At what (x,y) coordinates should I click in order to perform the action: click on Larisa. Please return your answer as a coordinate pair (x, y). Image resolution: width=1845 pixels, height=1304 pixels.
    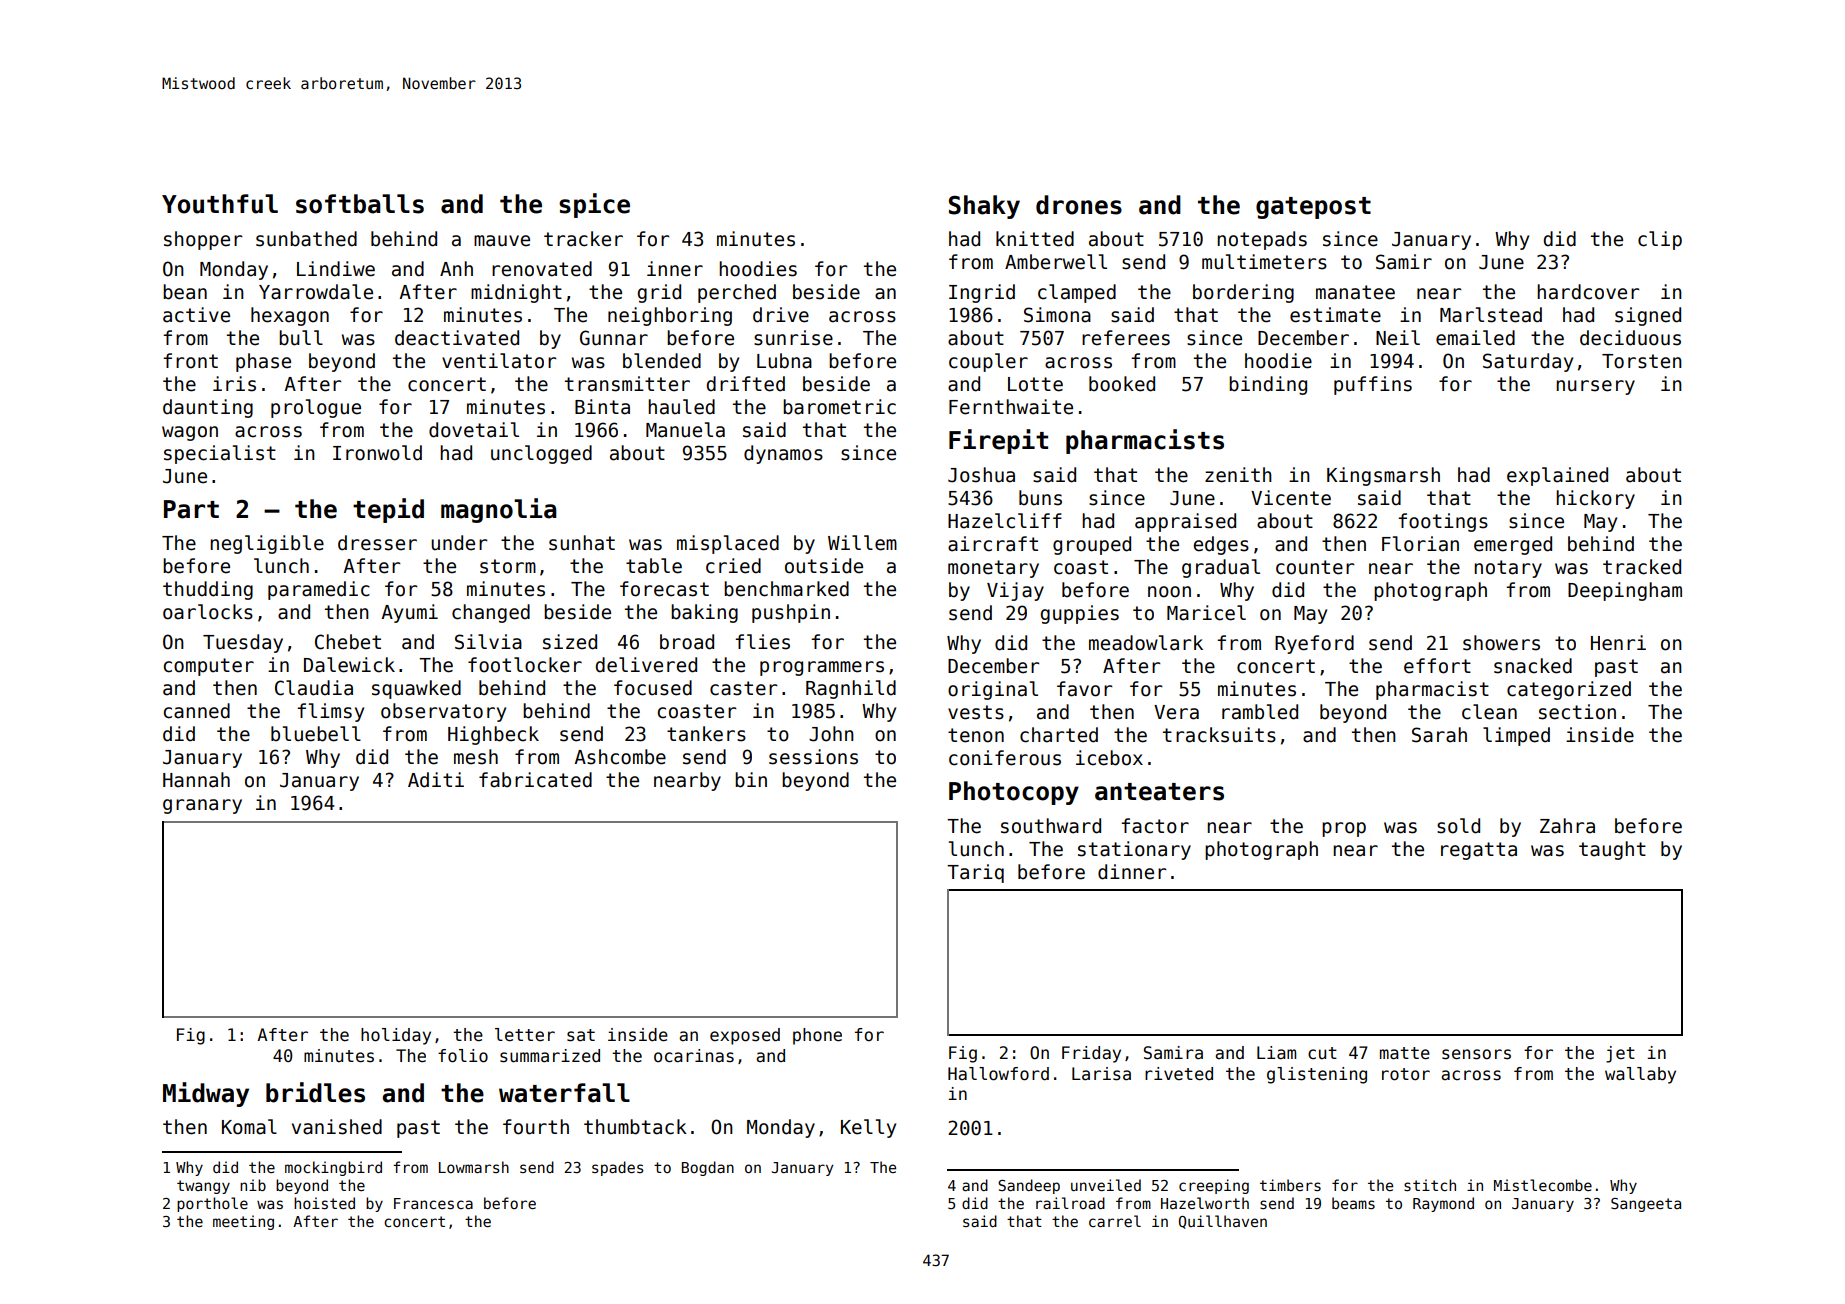
    Looking at the image, I should click on (1101, 1074).
